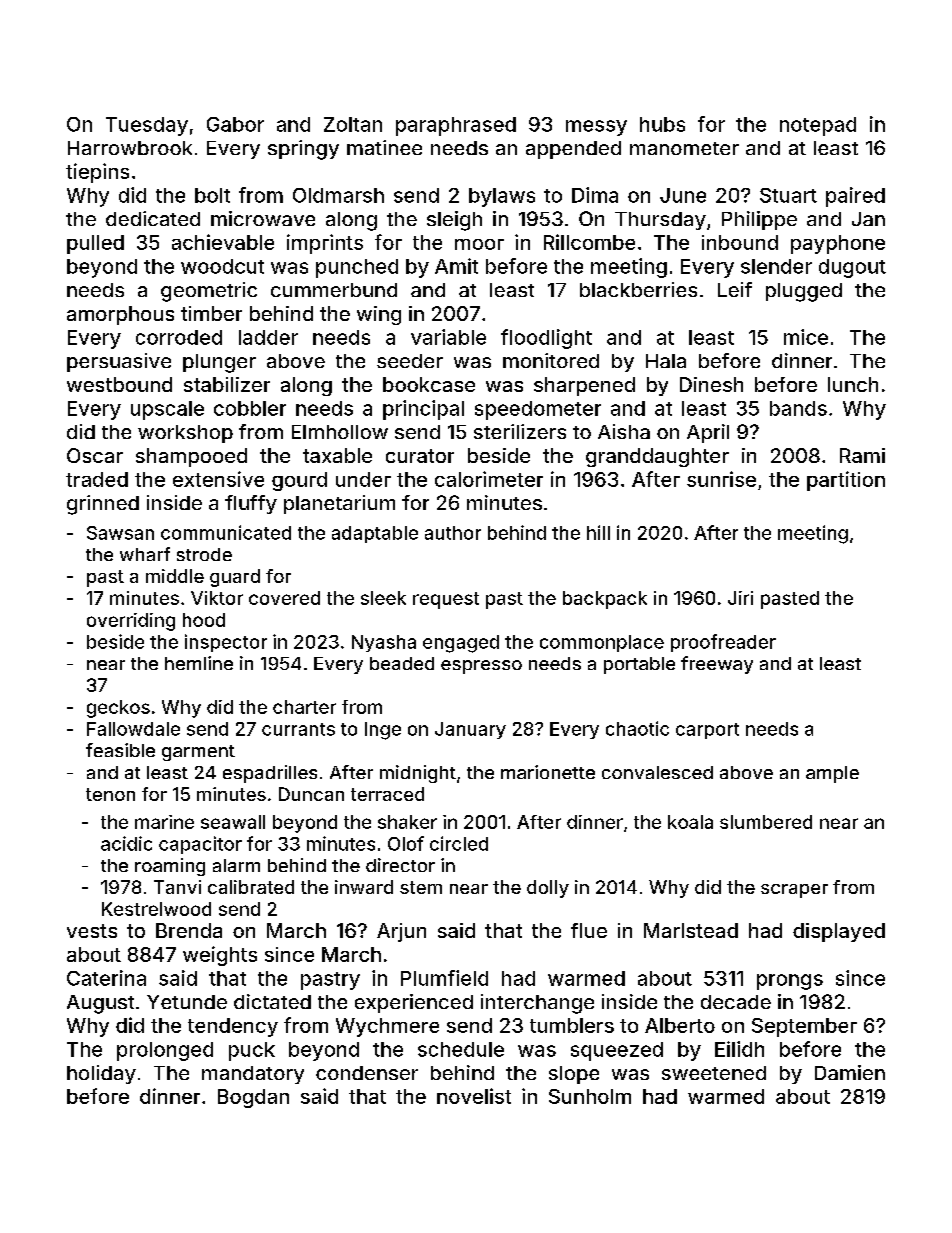 The image size is (952, 1233). I want to click on notepad, so click(818, 126).
